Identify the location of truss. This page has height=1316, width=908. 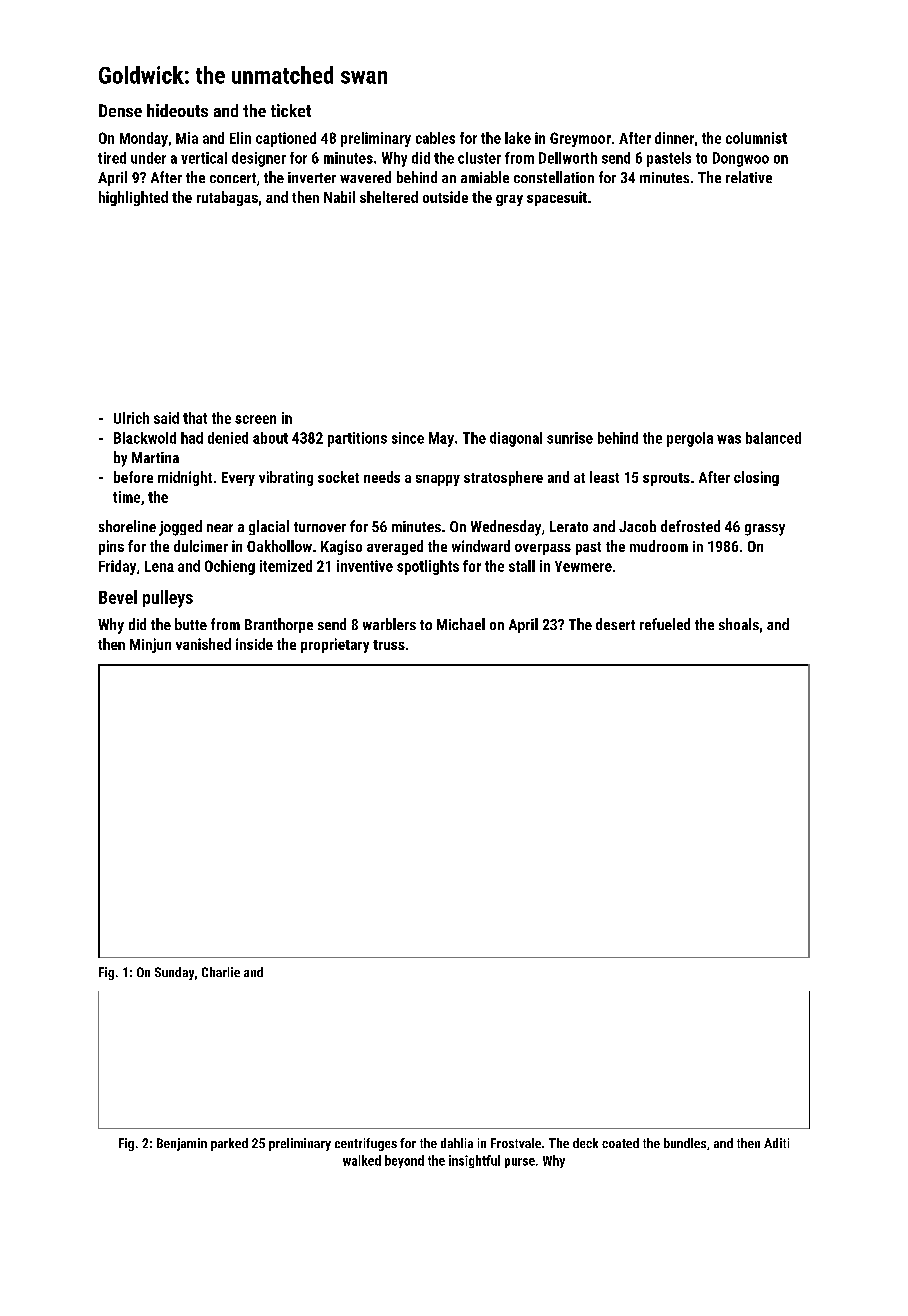
(389, 645).
